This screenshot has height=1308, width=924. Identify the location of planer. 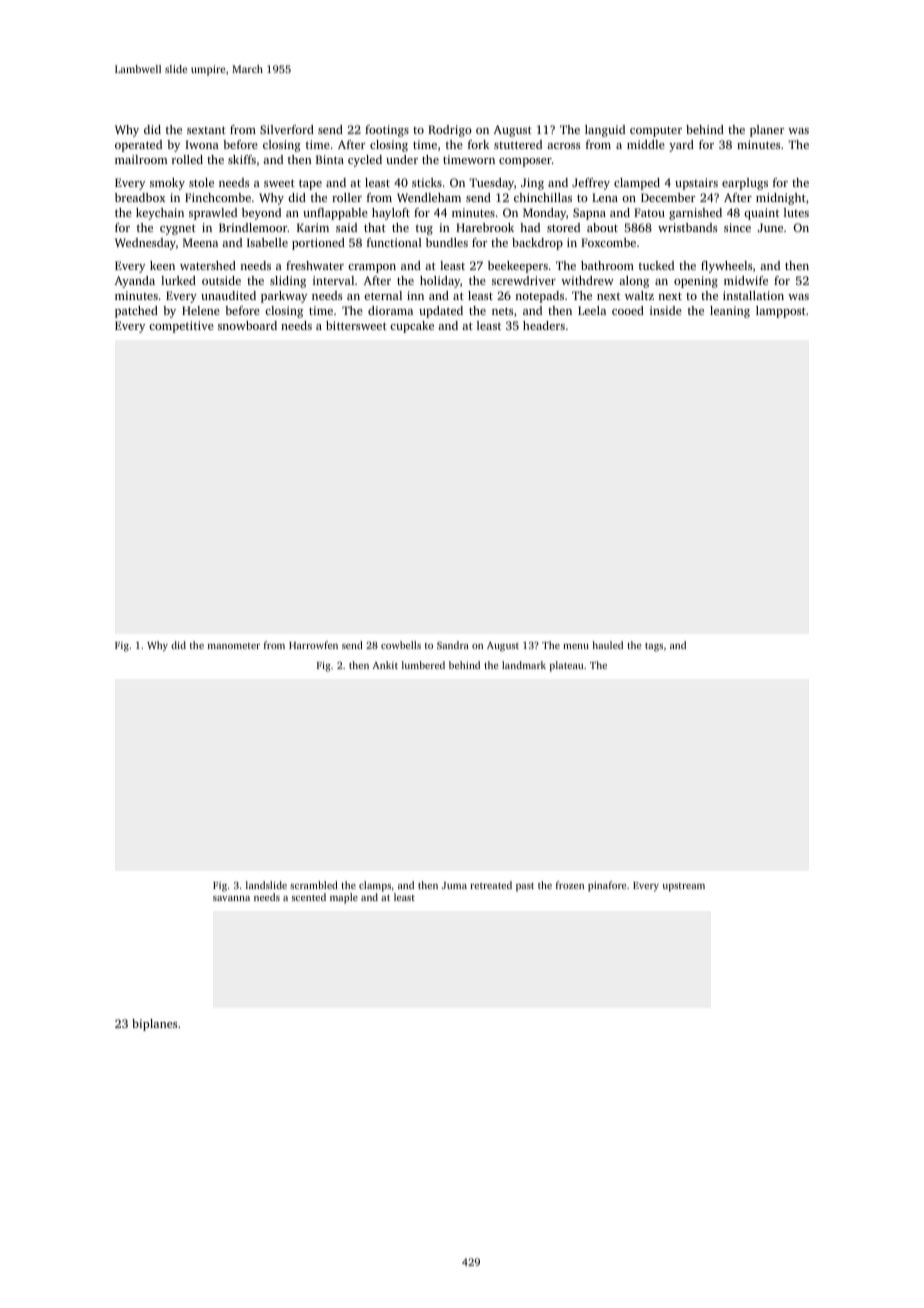
(767, 131).
